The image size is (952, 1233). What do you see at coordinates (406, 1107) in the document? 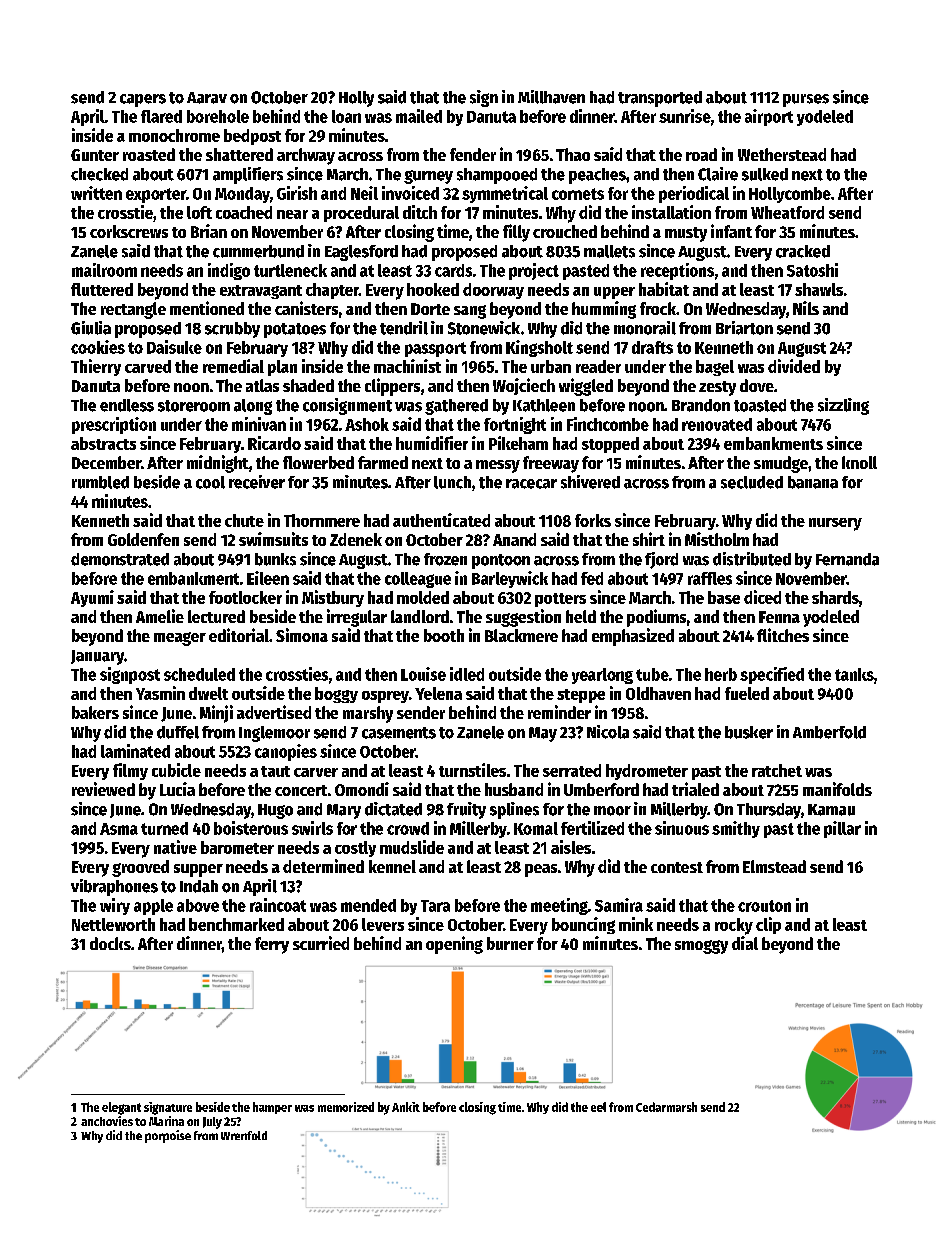
I see `Ankit` at bounding box center [406, 1107].
